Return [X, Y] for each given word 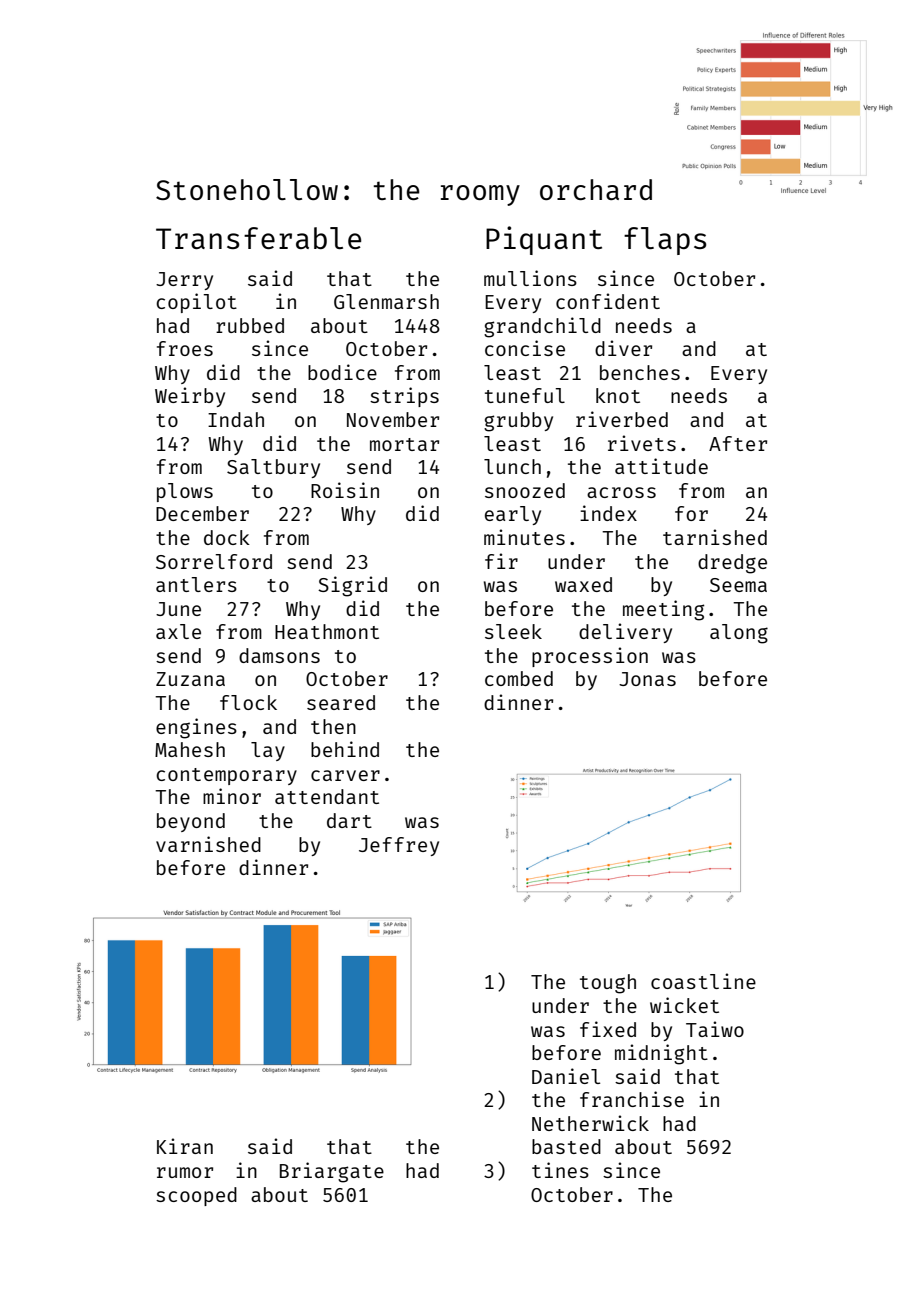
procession [590, 657]
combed [519, 678]
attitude [661, 466]
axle [178, 631]
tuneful [525, 395]
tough [608, 984]
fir [501, 561]
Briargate [332, 1172]
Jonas [647, 679]
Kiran [185, 1146]
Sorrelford [214, 561]
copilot [196, 303]
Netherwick [590, 1123]
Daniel [566, 1076]
